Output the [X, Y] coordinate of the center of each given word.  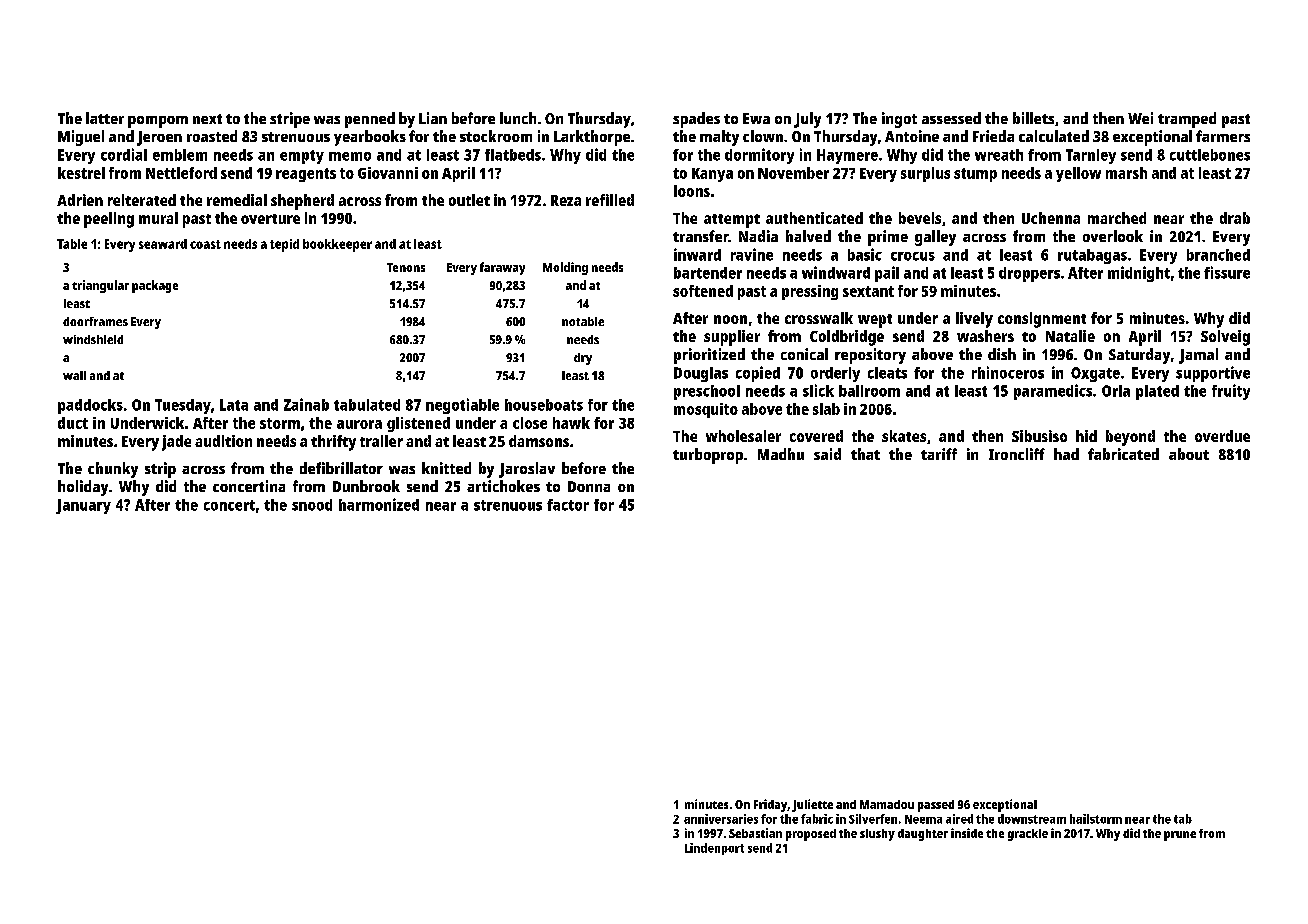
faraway [502, 268]
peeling [109, 220]
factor [568, 505]
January [83, 506]
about [1189, 454]
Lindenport [714, 849]
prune [1180, 836]
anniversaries [721, 819]
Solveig [1225, 338]
